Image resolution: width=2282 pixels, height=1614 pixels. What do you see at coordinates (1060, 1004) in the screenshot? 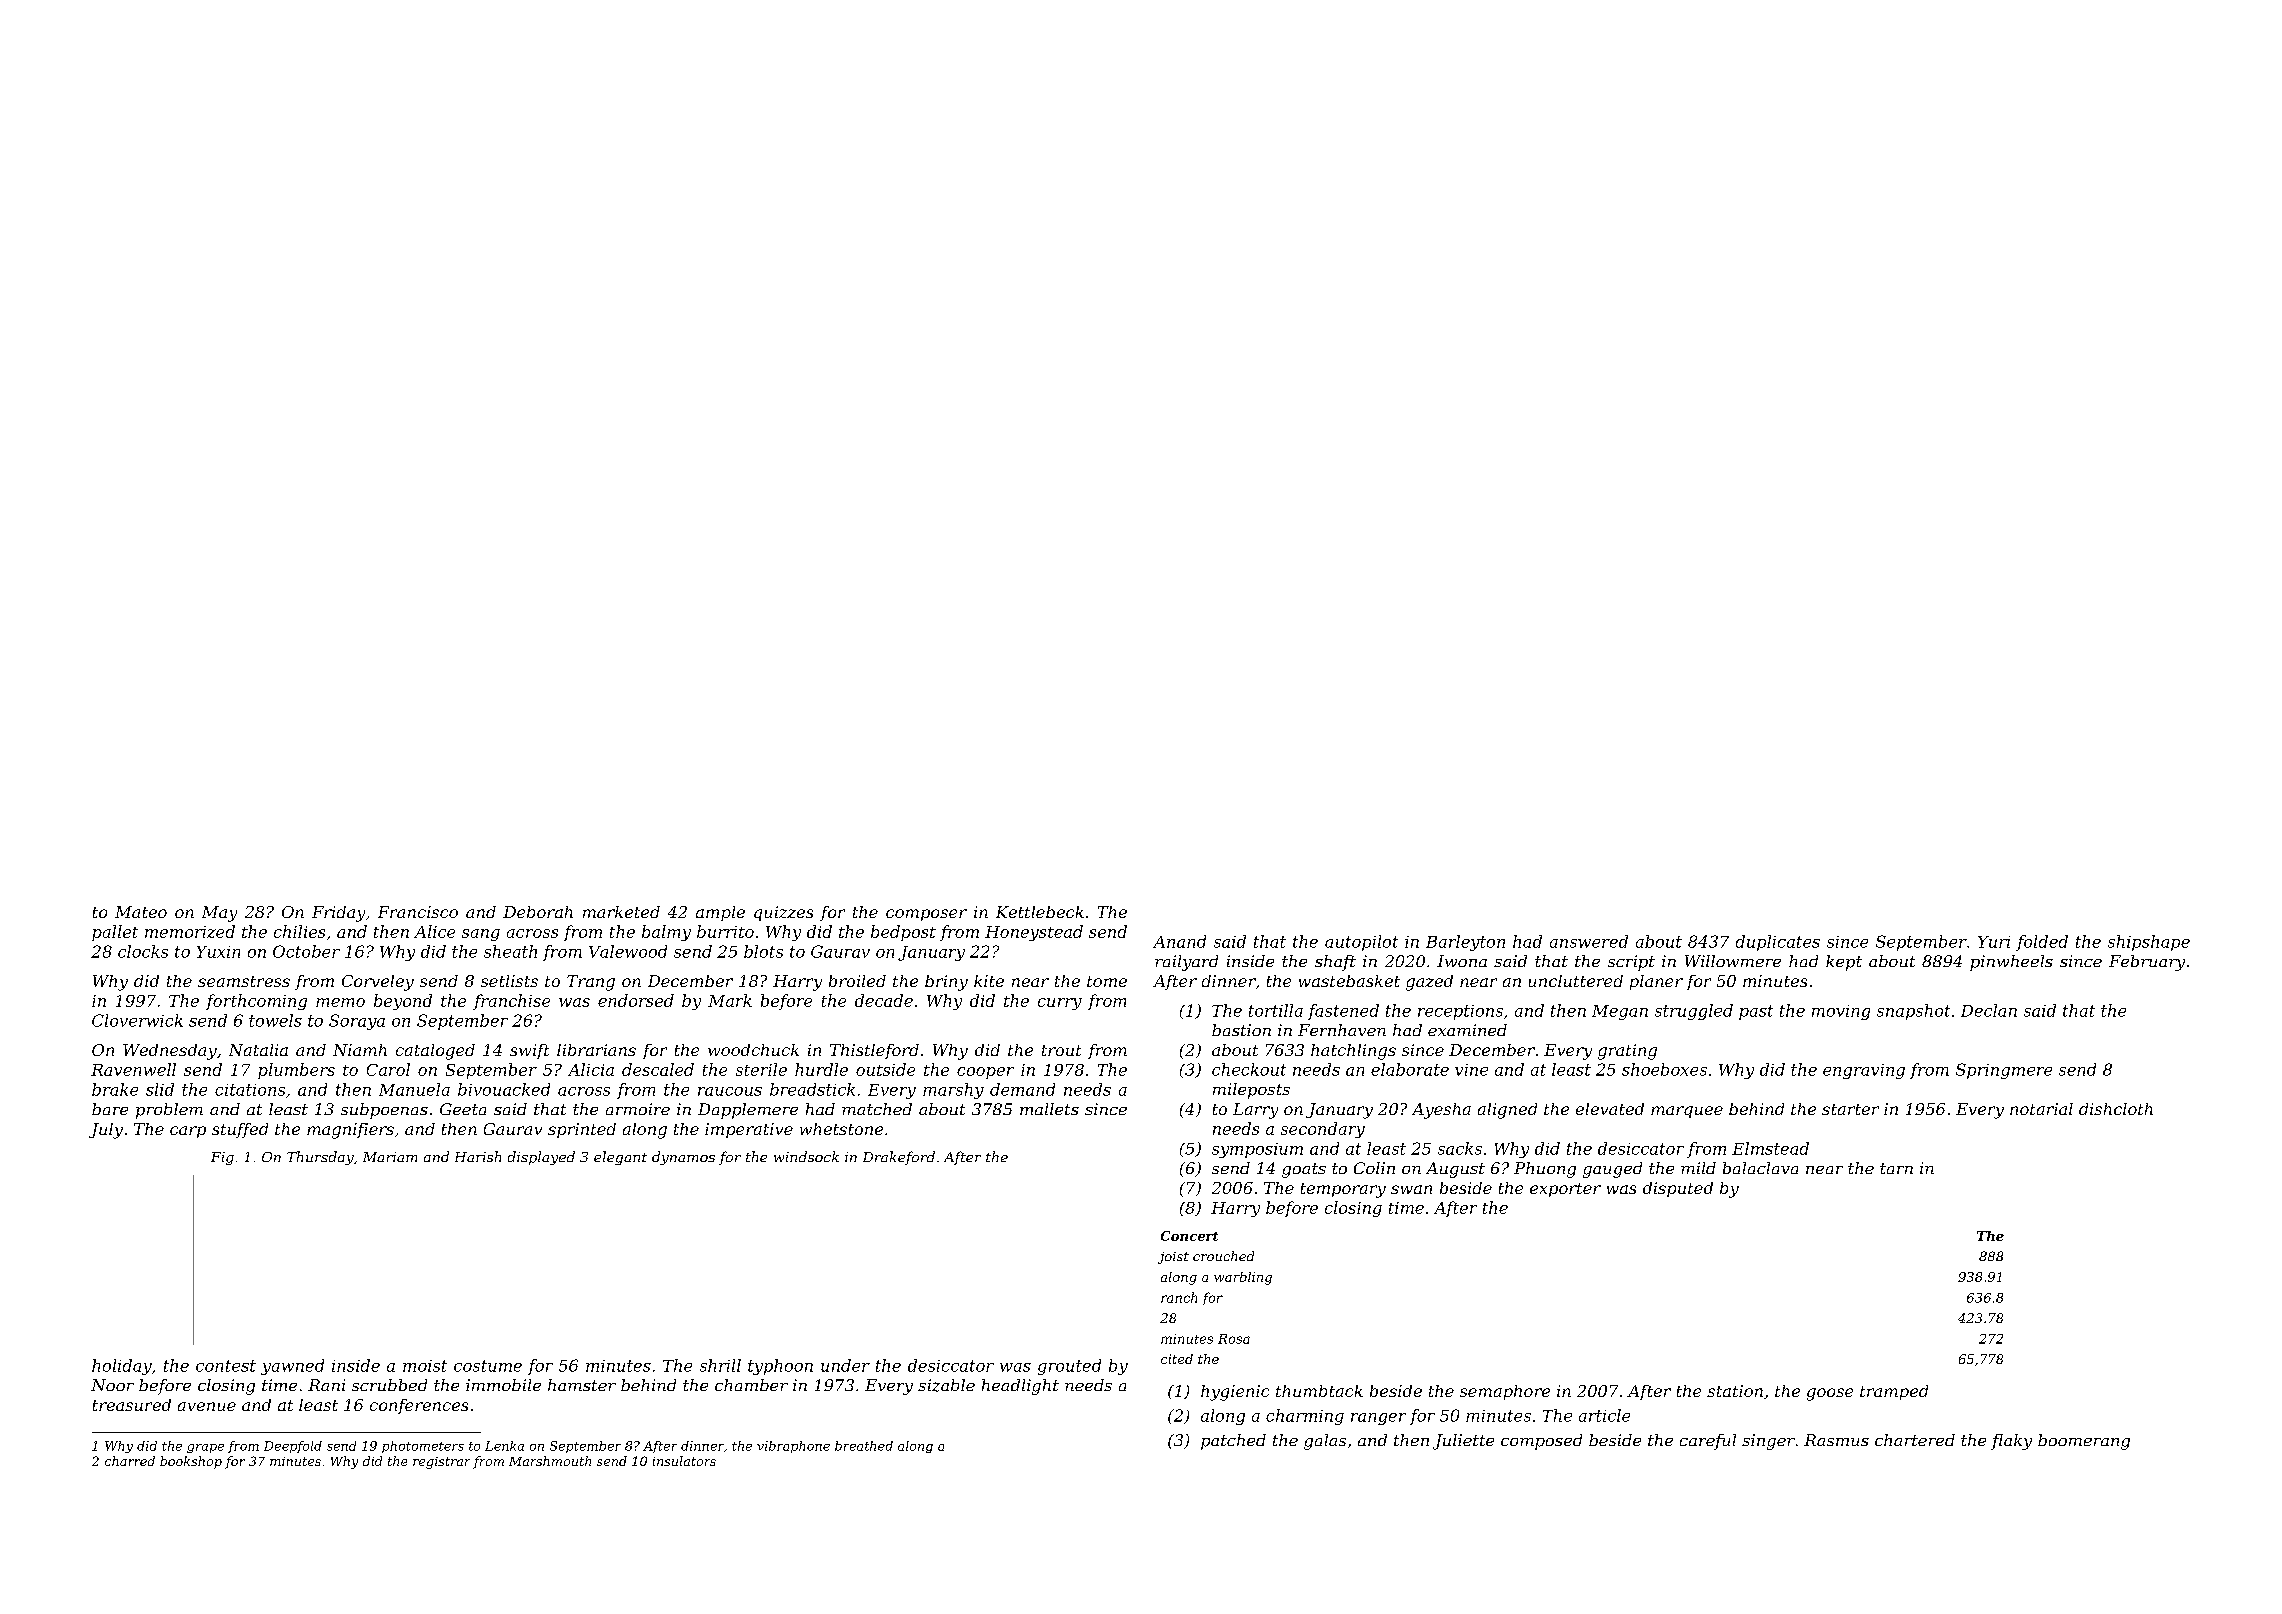
I see `curry` at bounding box center [1060, 1004].
